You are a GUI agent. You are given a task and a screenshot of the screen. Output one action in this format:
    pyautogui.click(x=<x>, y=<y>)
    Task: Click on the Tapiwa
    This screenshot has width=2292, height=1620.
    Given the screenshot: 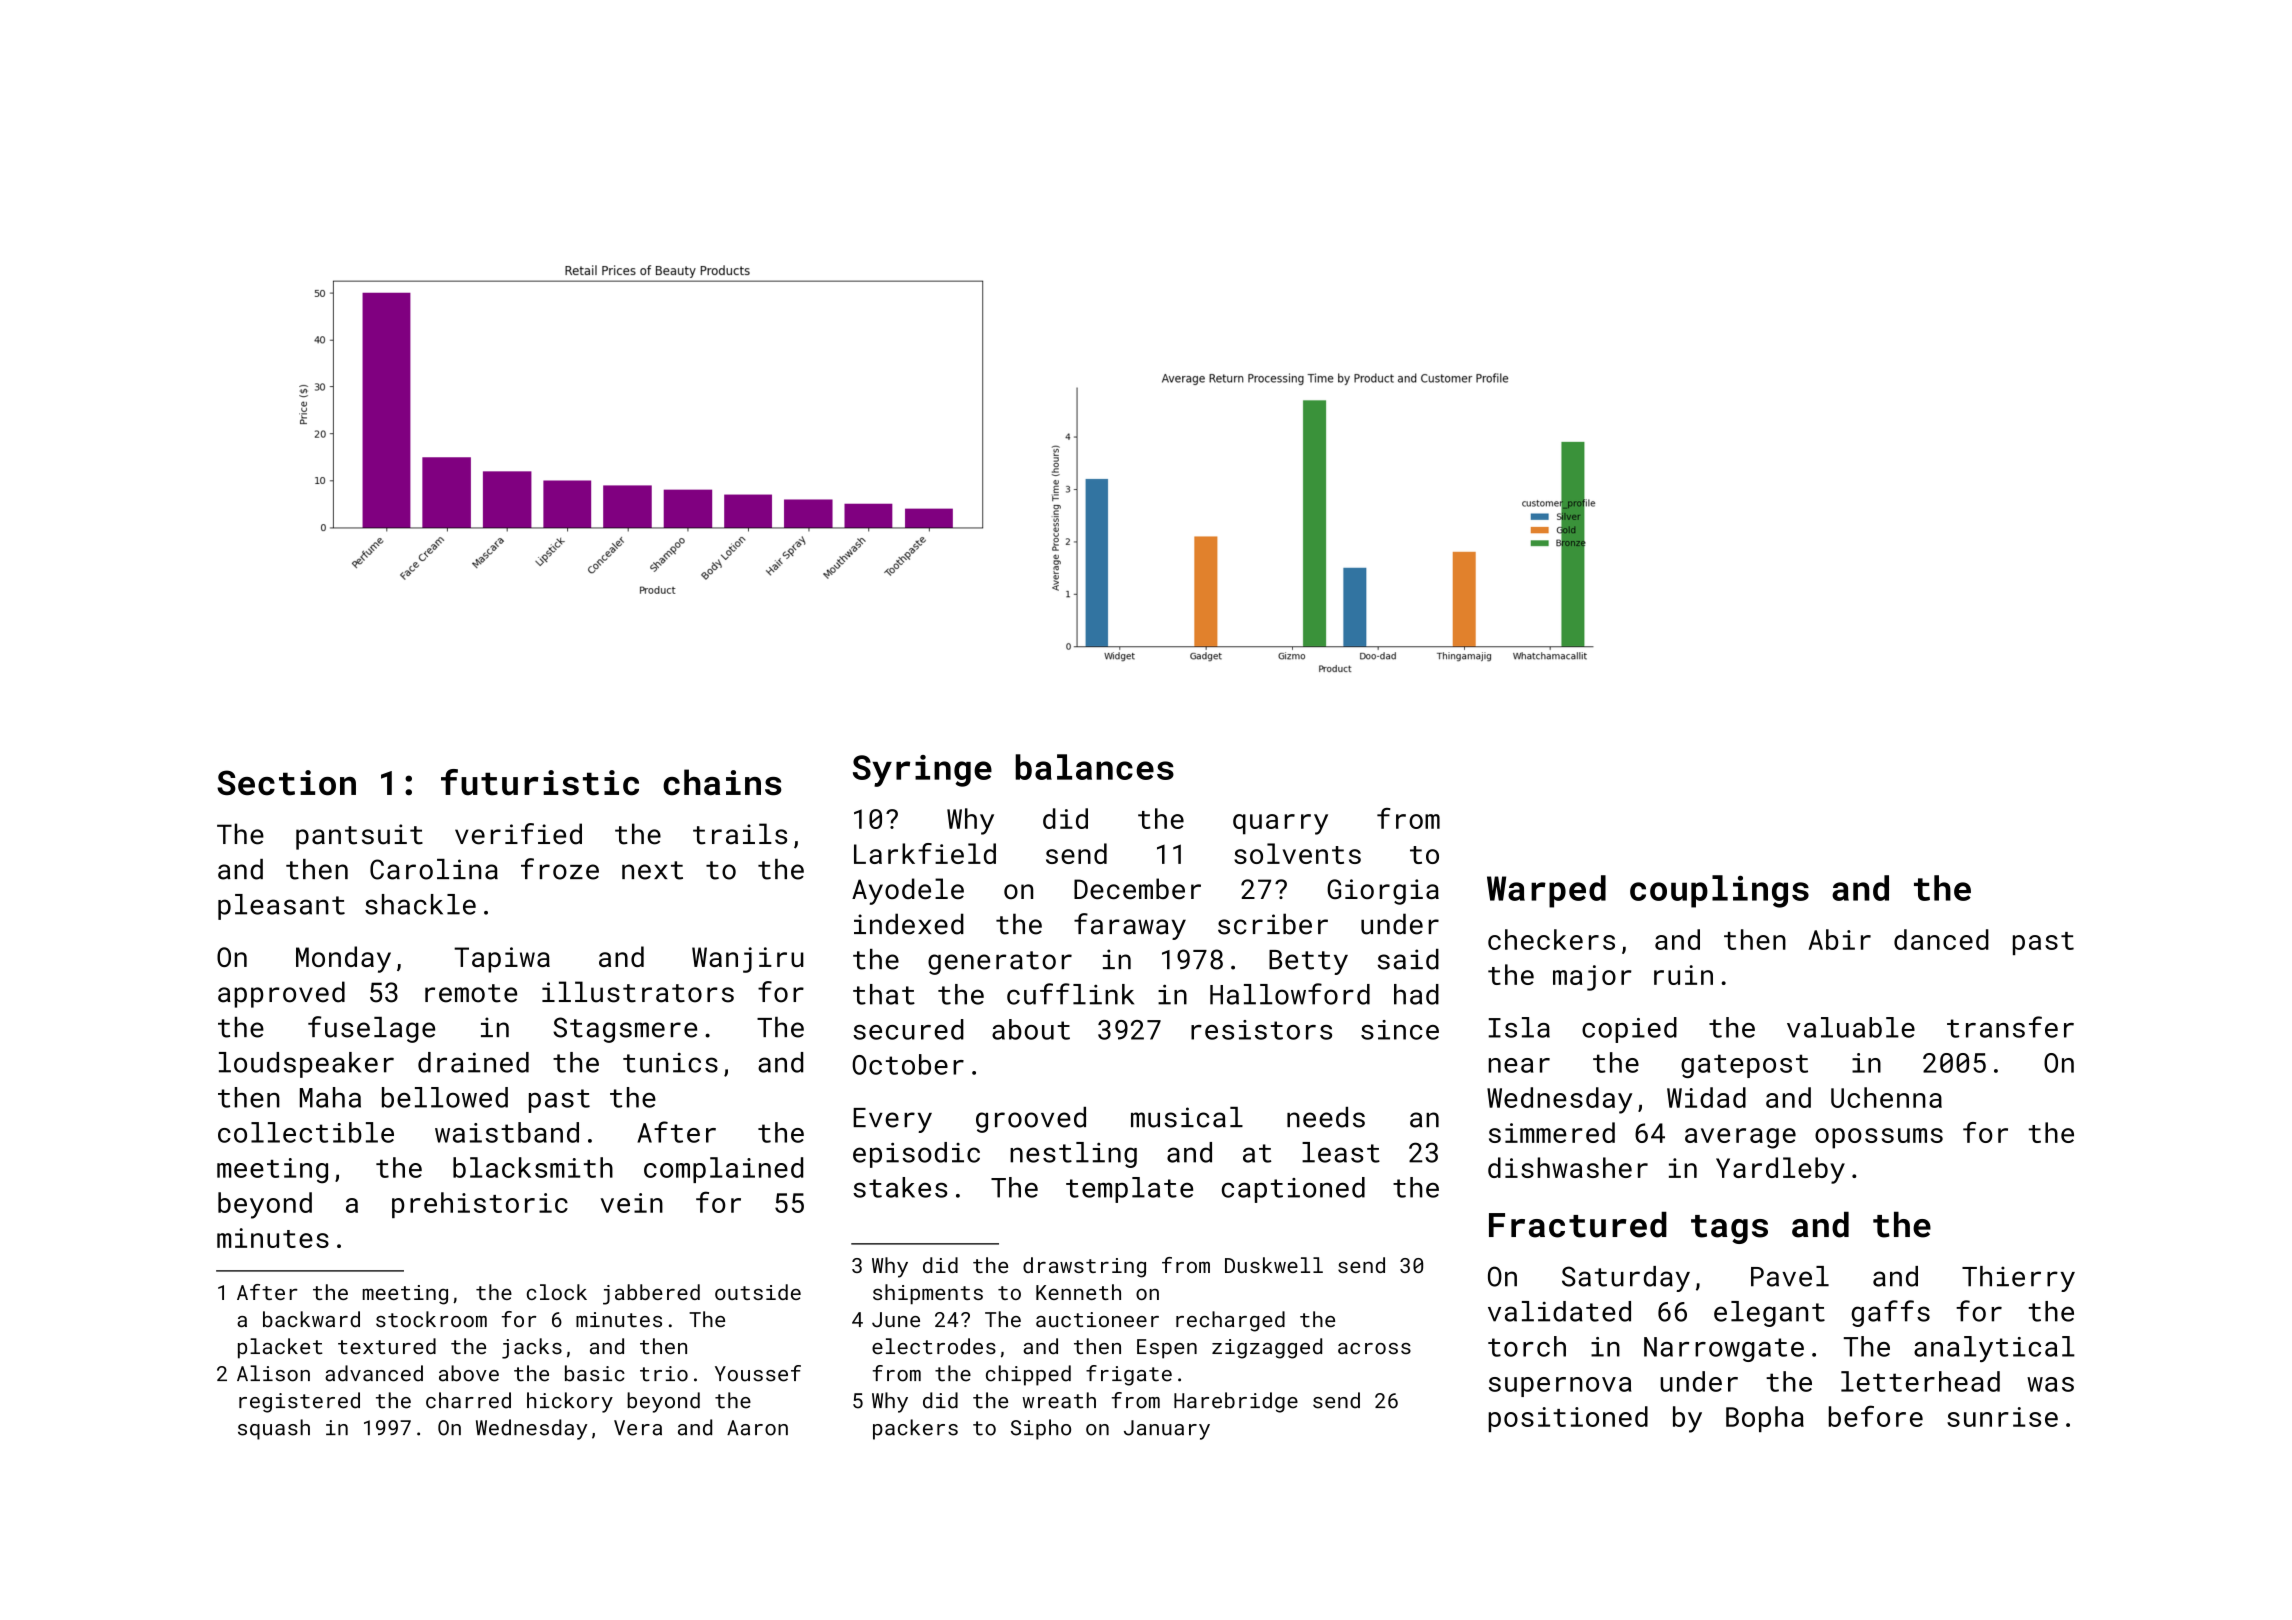 What is the action you would take?
    pyautogui.click(x=502, y=960)
